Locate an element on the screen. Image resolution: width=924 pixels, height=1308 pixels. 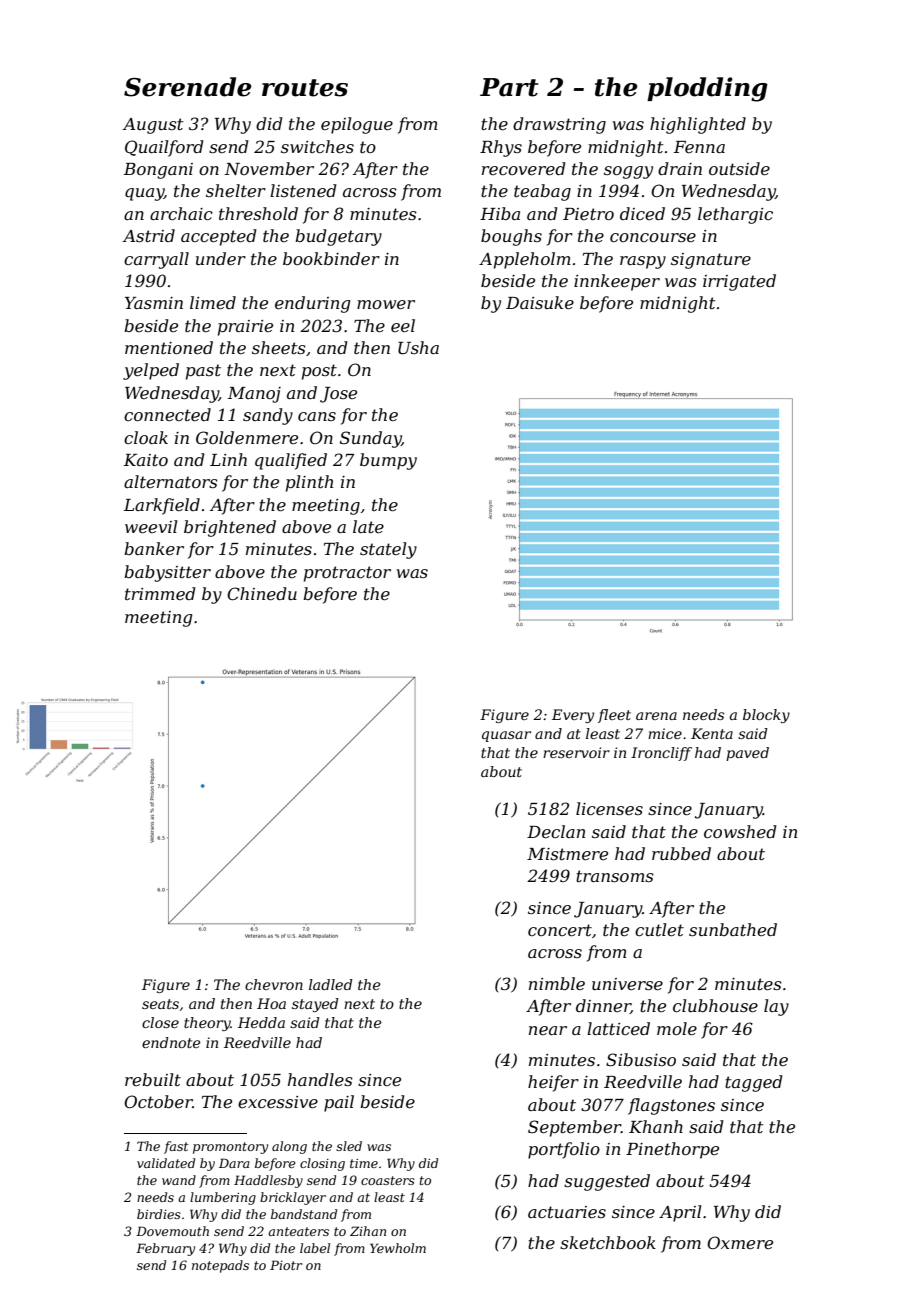
birdies is located at coordinates (159, 1214).
